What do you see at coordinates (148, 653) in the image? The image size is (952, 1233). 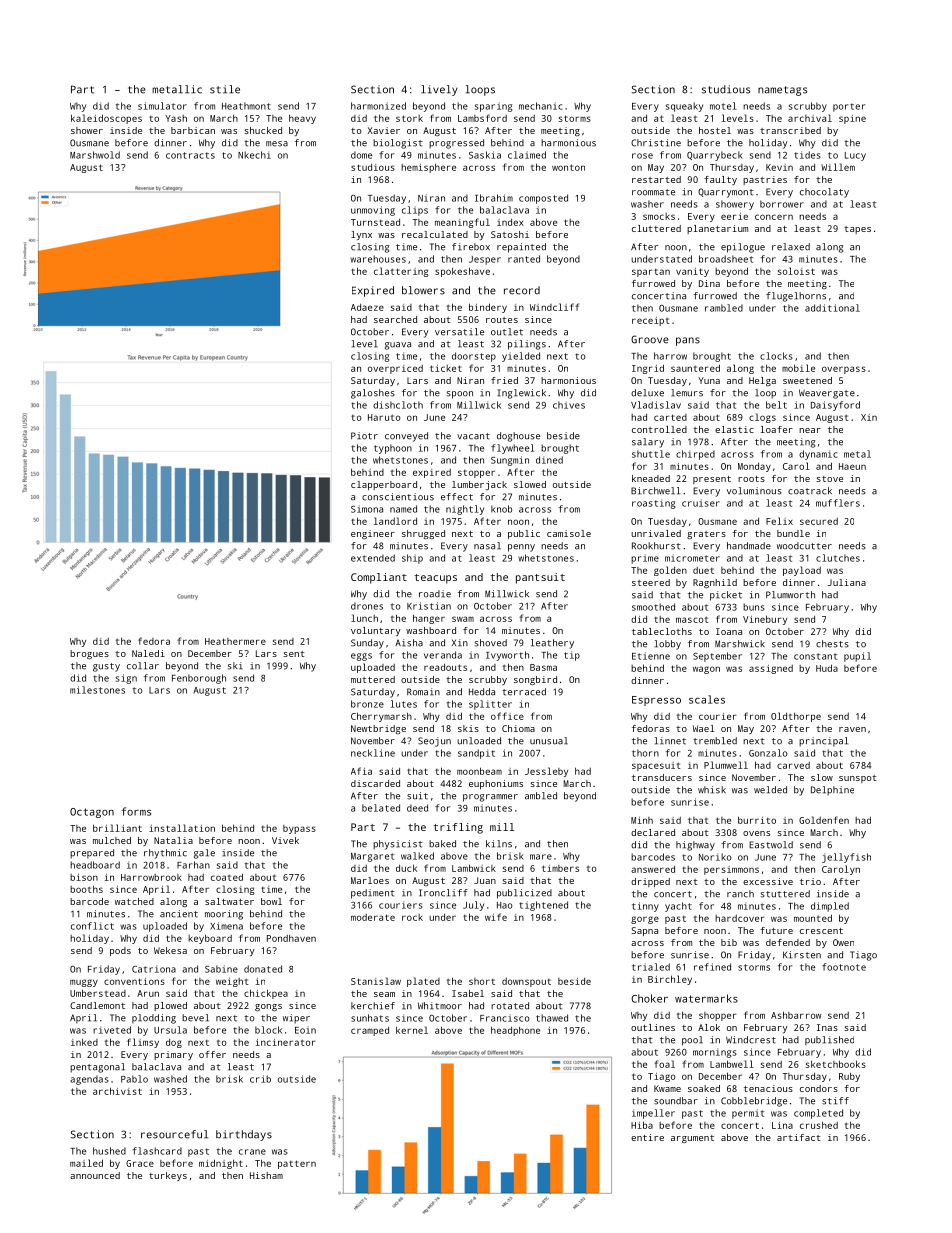 I see `Naledi` at bounding box center [148, 653].
